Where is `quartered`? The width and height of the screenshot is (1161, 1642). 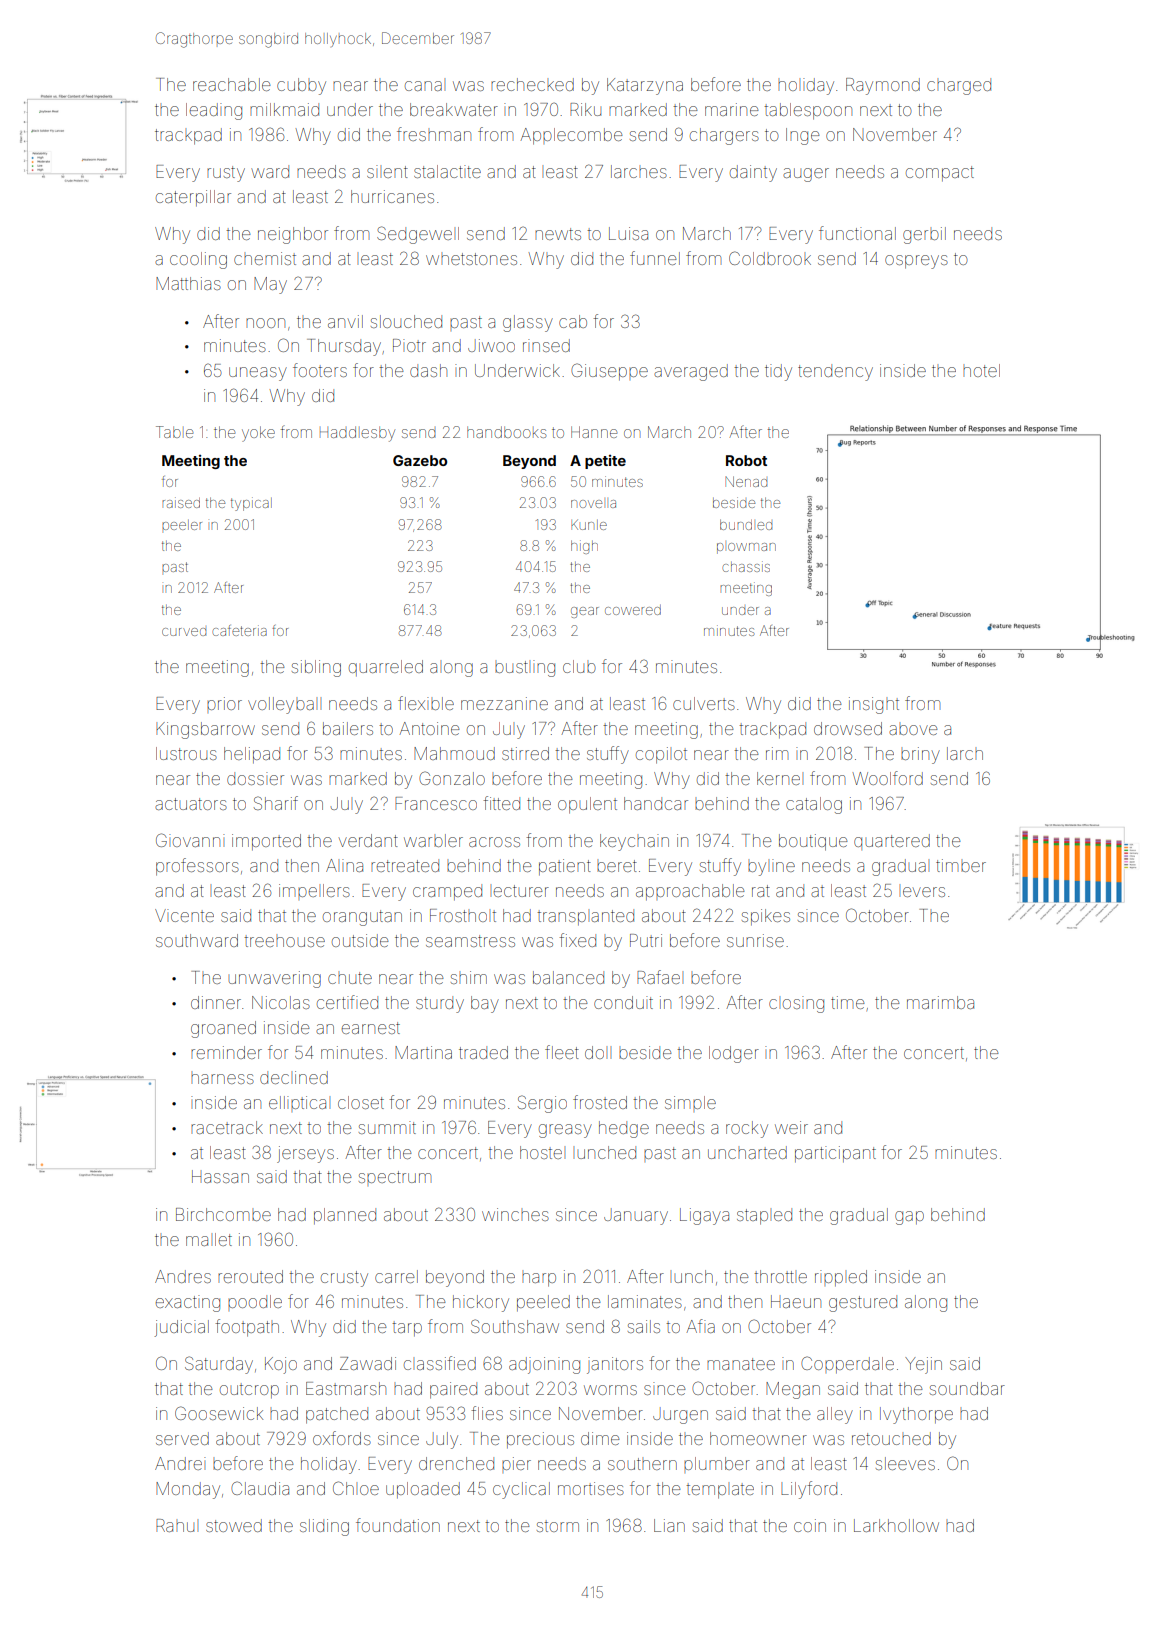
quartered is located at coordinates (892, 842).
